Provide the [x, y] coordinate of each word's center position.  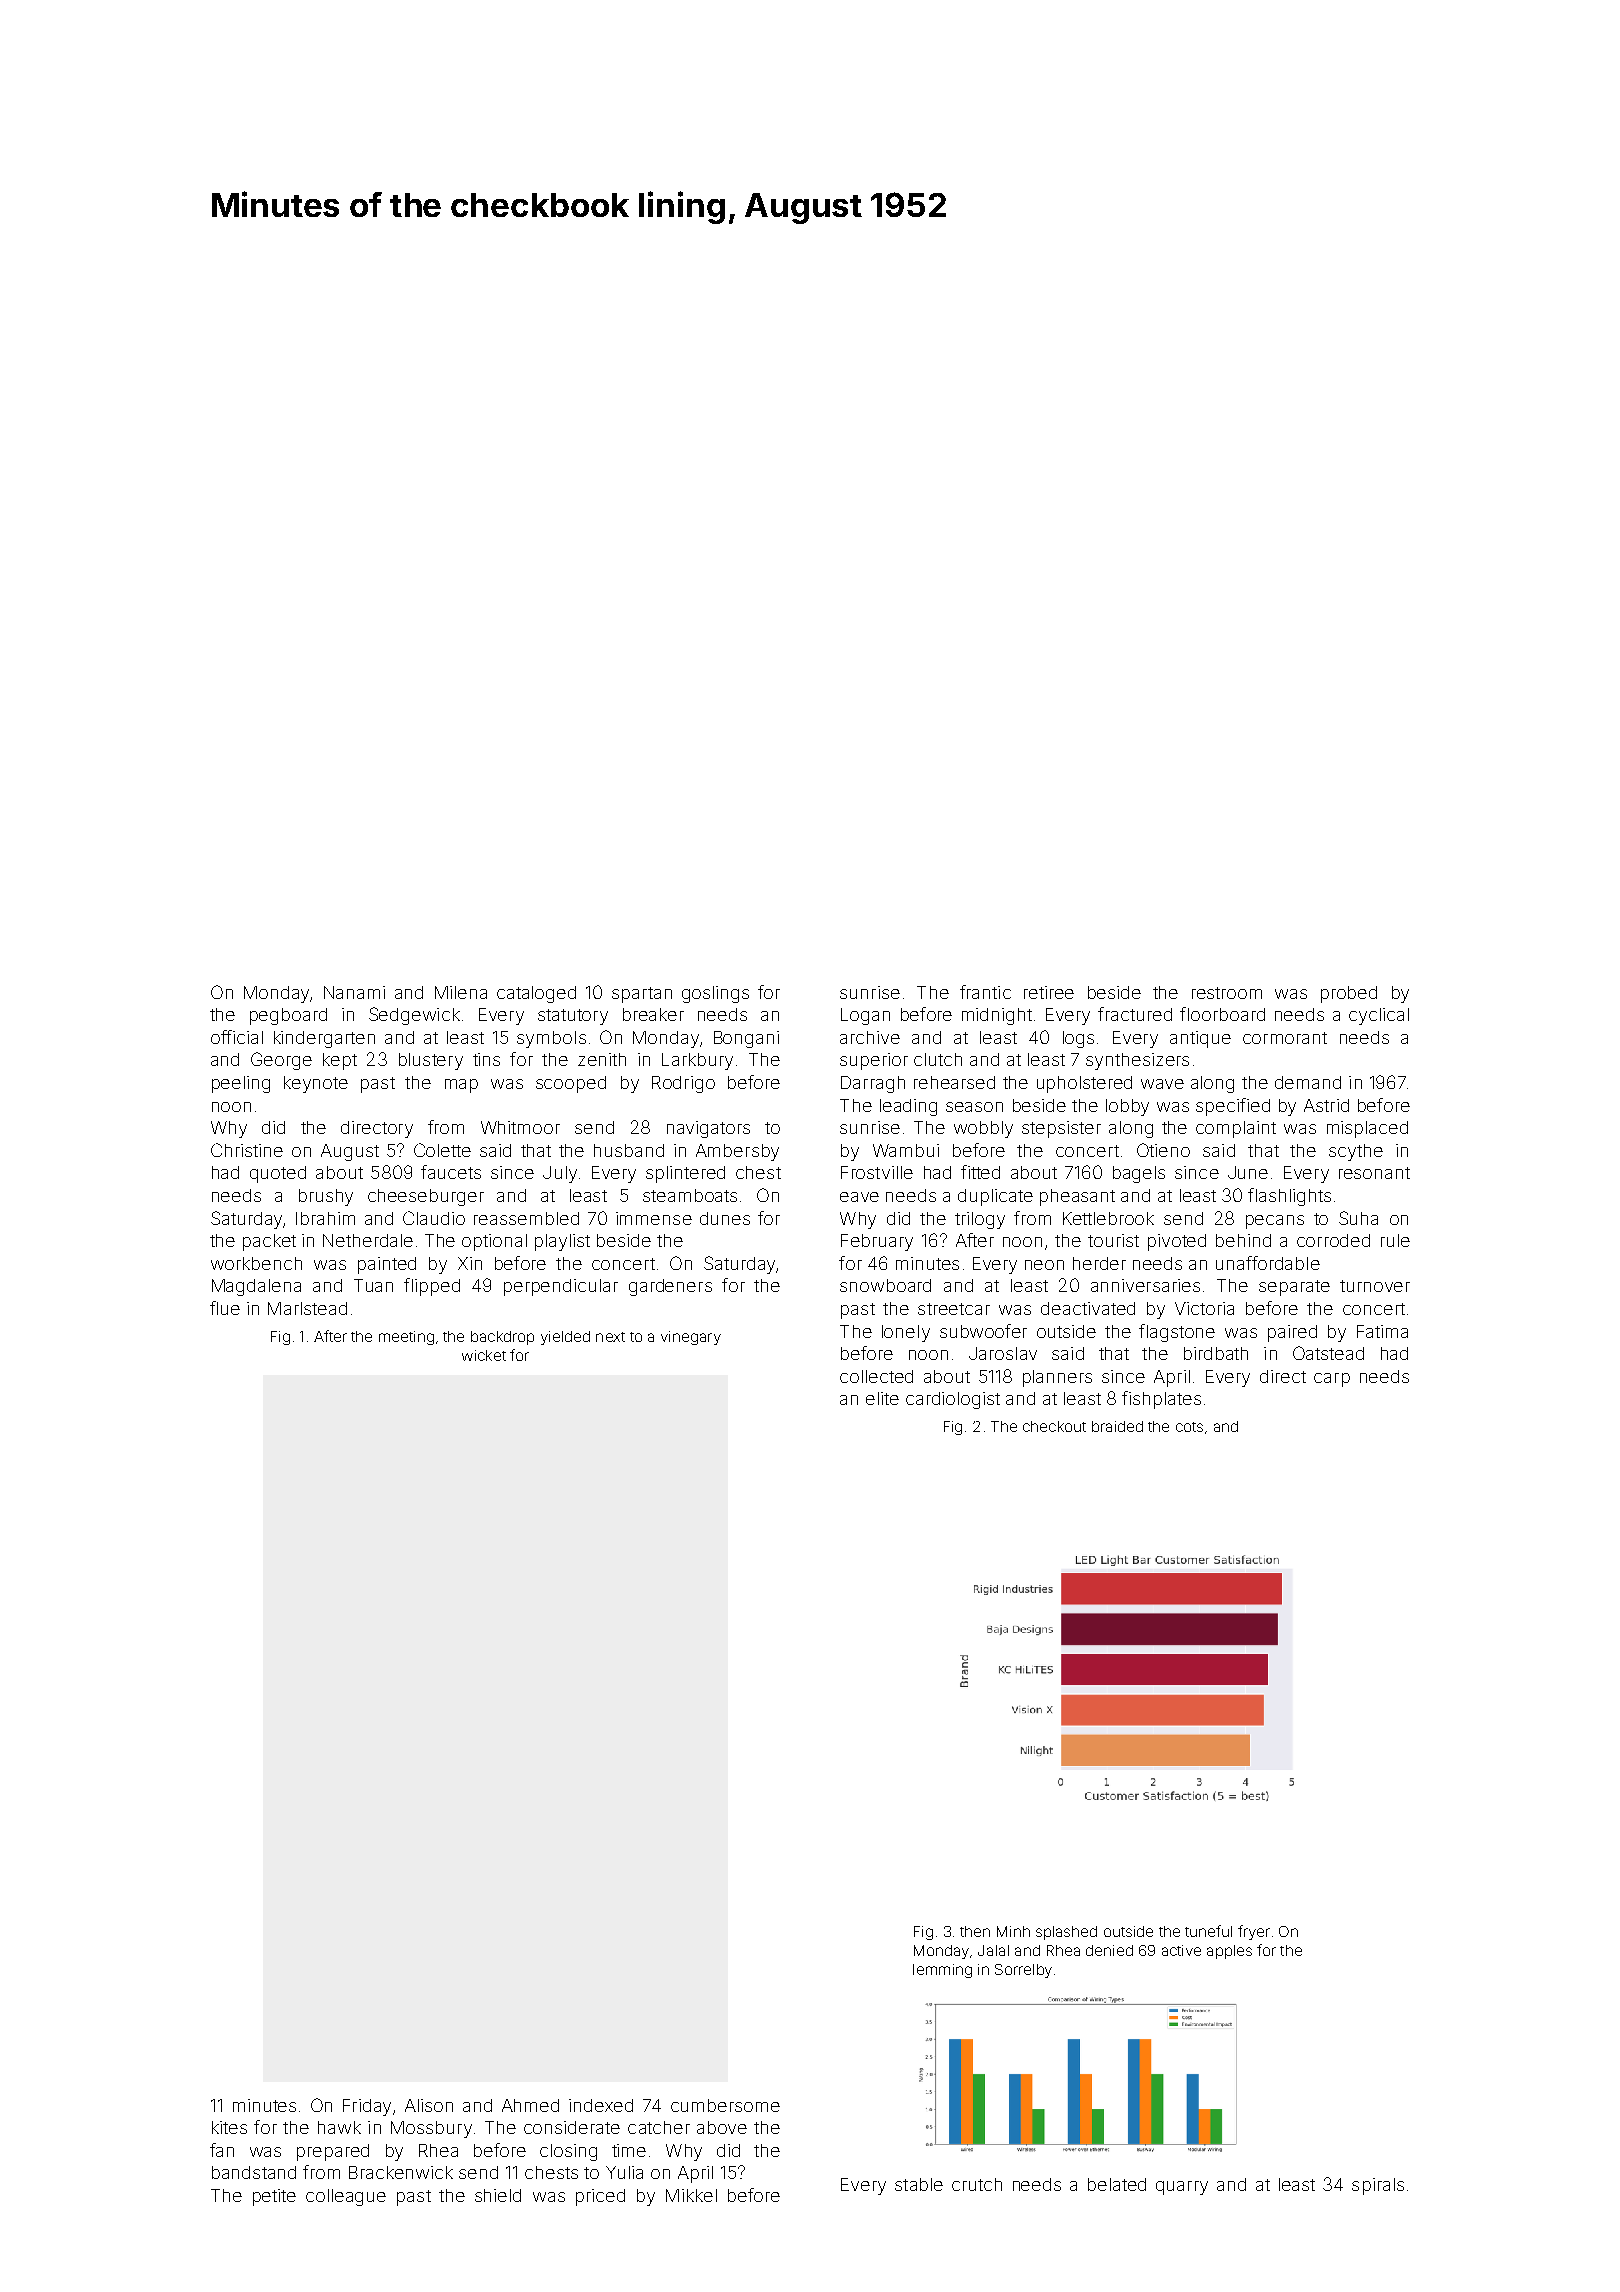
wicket [484, 1355]
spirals [1378, 2186]
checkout [1054, 1426]
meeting [406, 1338]
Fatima [1382, 1331]
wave [1162, 1084]
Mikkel [691, 2195]
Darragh [873, 1084]
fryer [1254, 1932]
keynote [316, 1084]
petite [274, 2197]
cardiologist [953, 1400]
